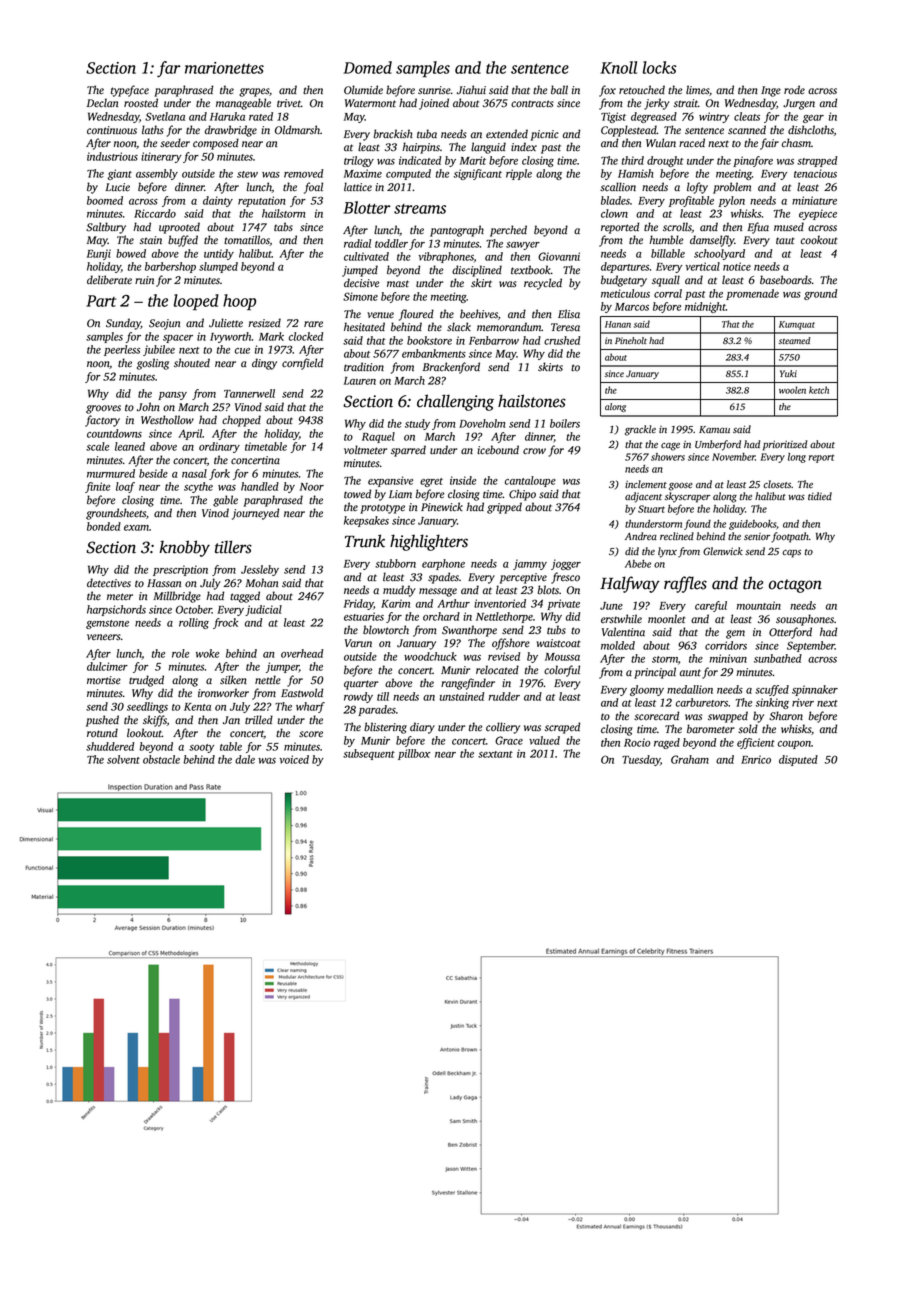 This page has height=1308, width=924. Describe the element at coordinates (216, 144) in the page. I see `composed` at that location.
